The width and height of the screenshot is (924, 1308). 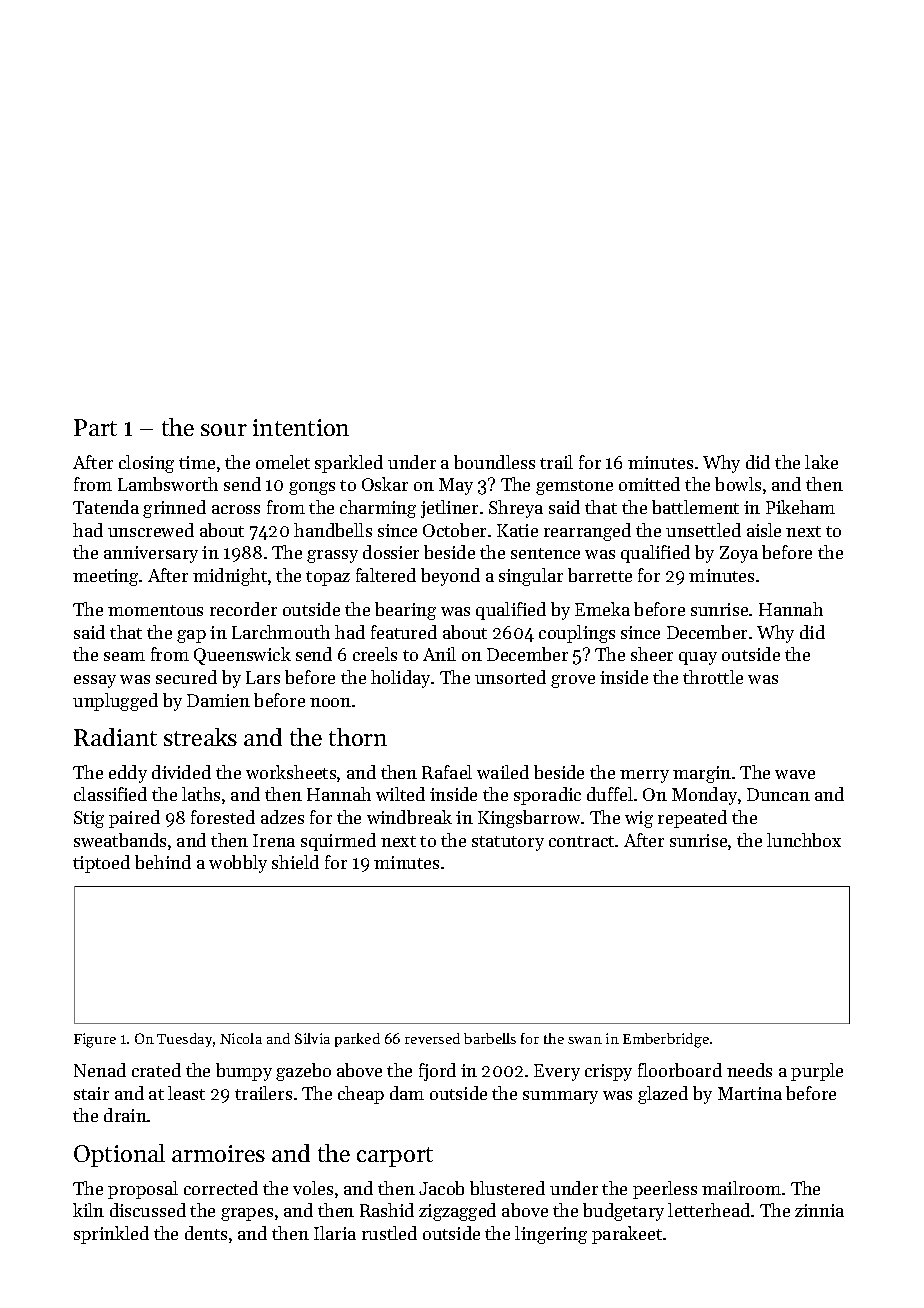 I want to click on purple, so click(x=817, y=1072).
